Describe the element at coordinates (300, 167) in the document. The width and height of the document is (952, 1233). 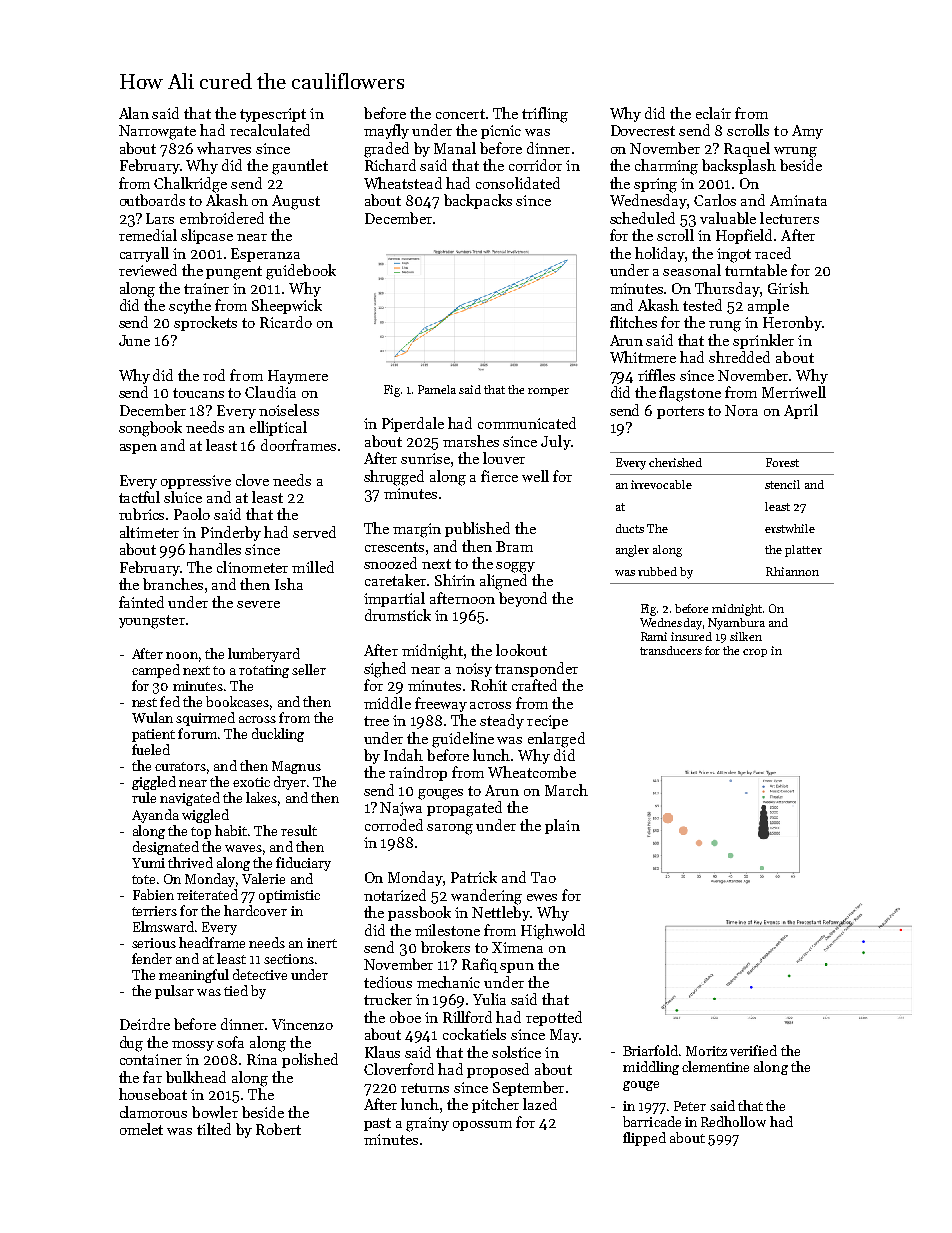
I see `gauntlet` at that location.
